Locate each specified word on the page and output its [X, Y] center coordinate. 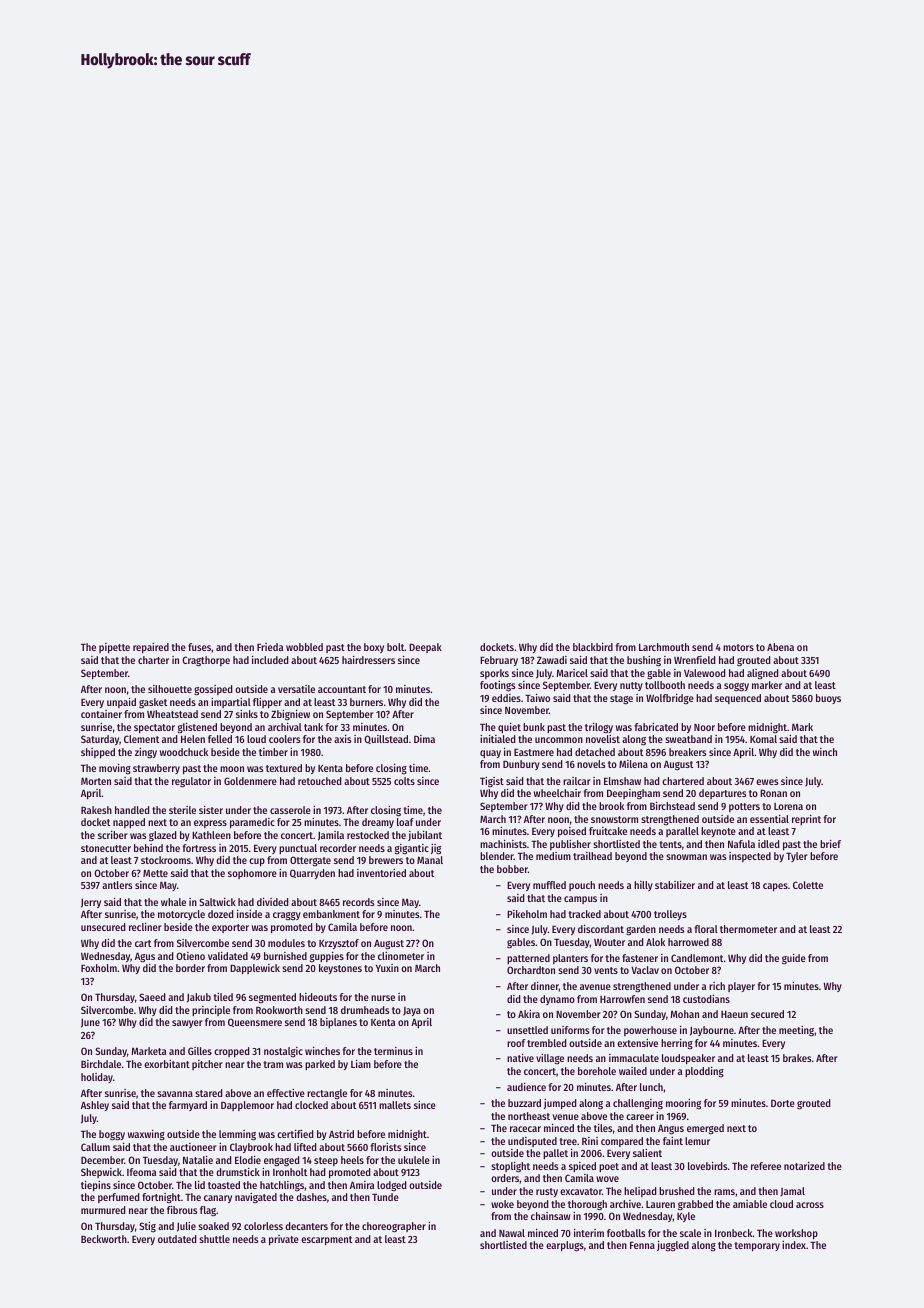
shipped [98, 753]
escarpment [326, 1240]
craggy [287, 916]
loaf [405, 822]
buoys [828, 699]
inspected [750, 857]
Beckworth [104, 1239]
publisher [570, 845]
